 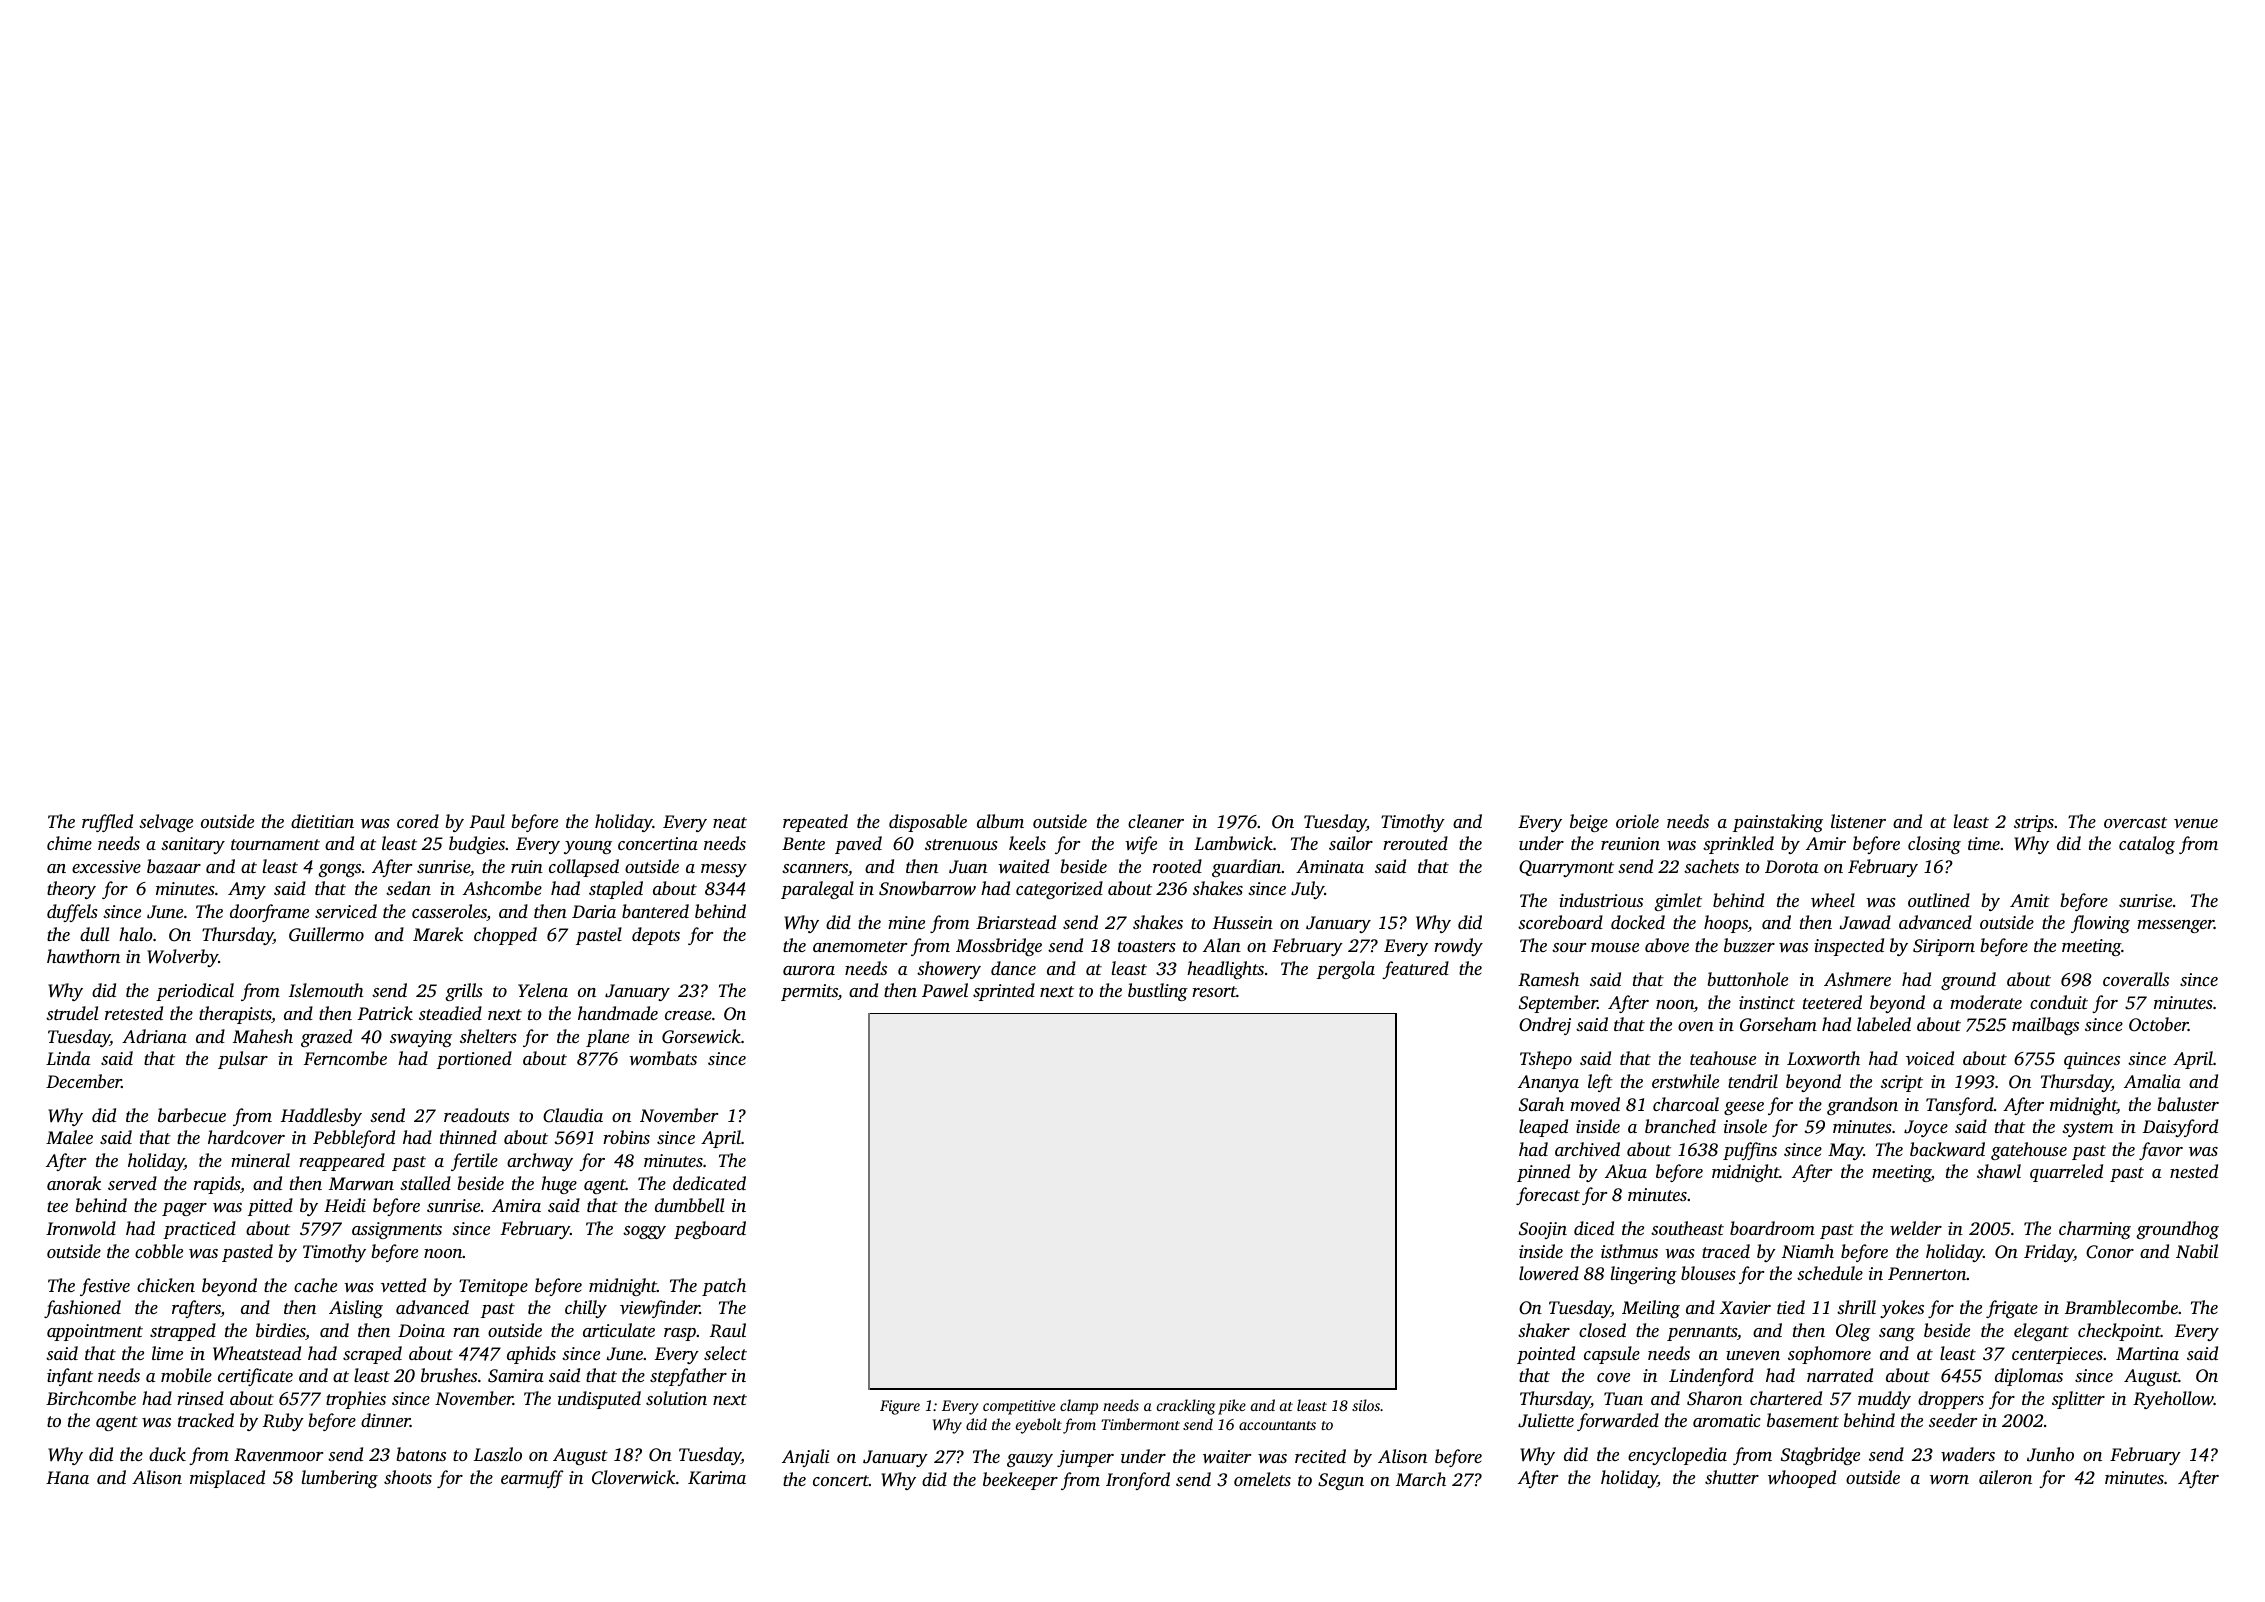 What do you see at coordinates (928, 823) in the screenshot?
I see `disposable` at bounding box center [928, 823].
